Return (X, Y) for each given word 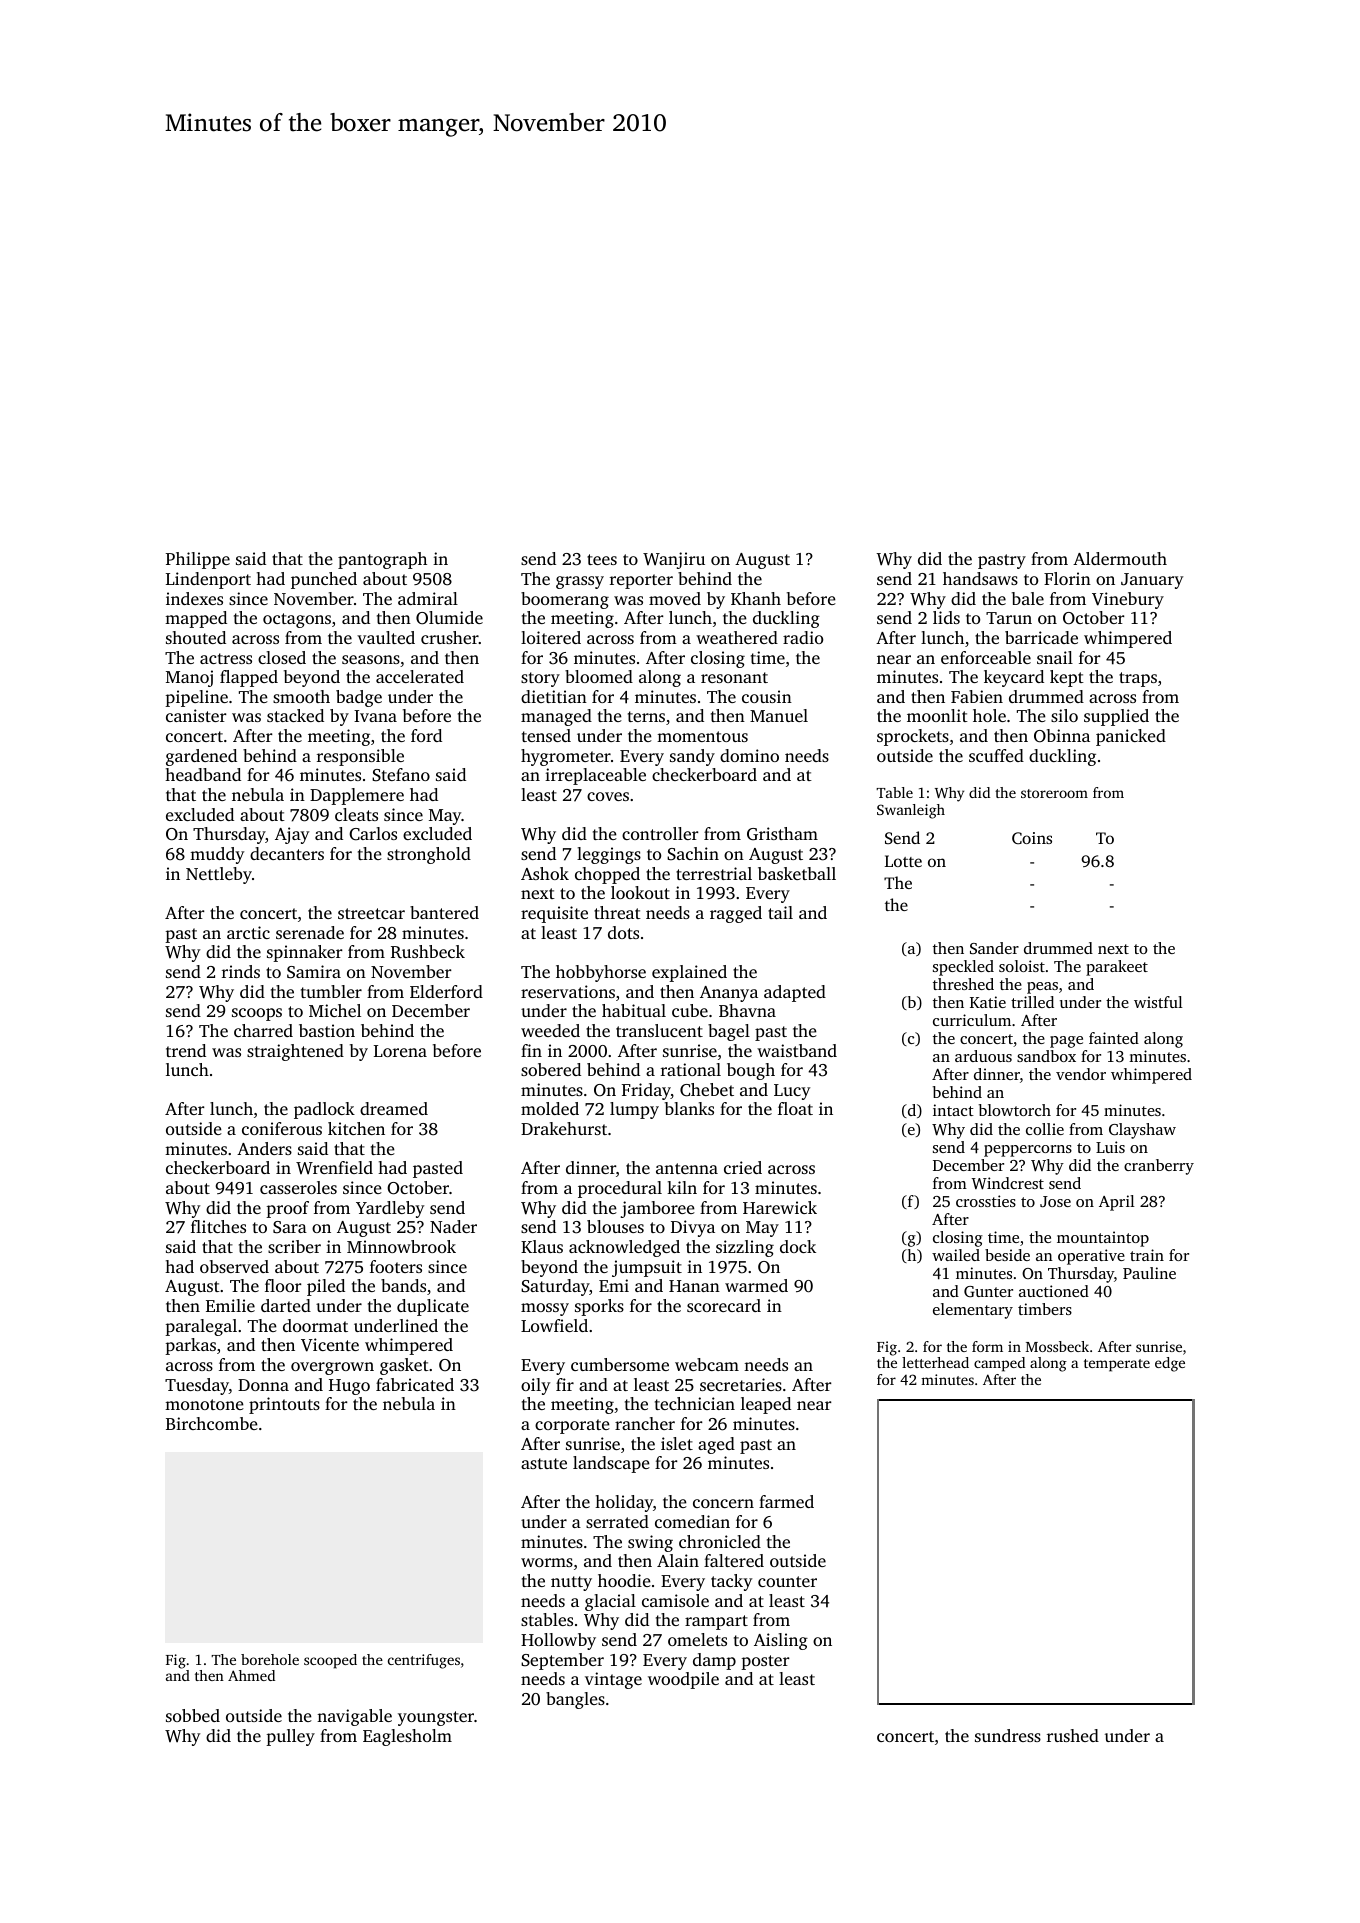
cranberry (1159, 1167)
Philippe (198, 560)
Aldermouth (1120, 558)
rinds (241, 971)
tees (602, 559)
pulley (290, 1737)
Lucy (792, 1092)
